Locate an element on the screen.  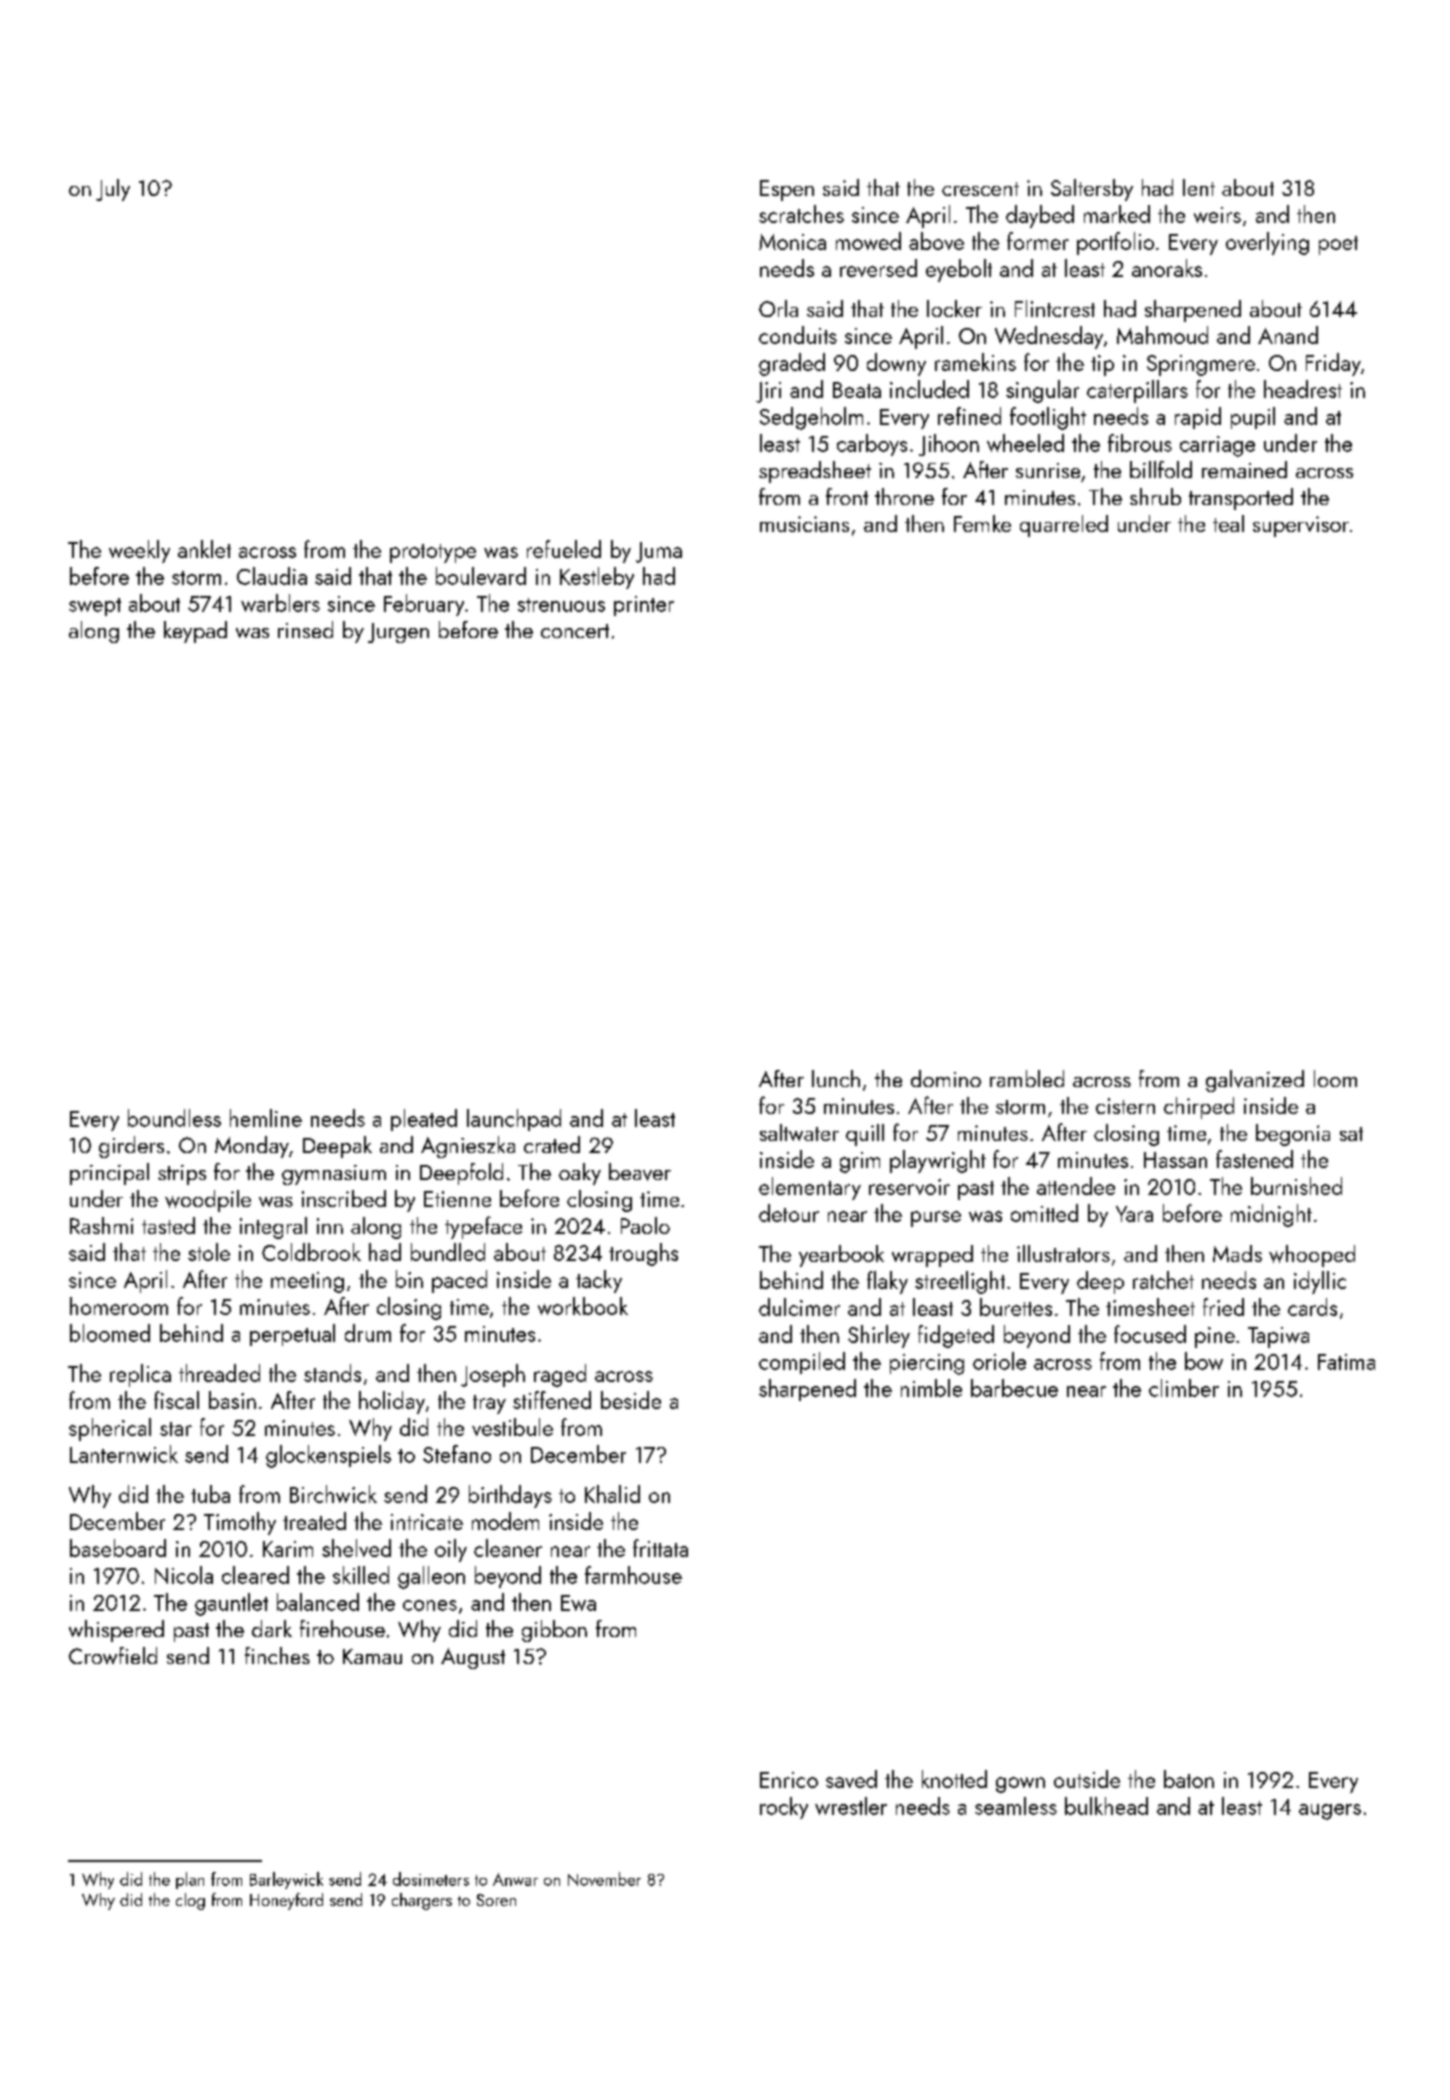
detour is located at coordinates (789, 1213).
